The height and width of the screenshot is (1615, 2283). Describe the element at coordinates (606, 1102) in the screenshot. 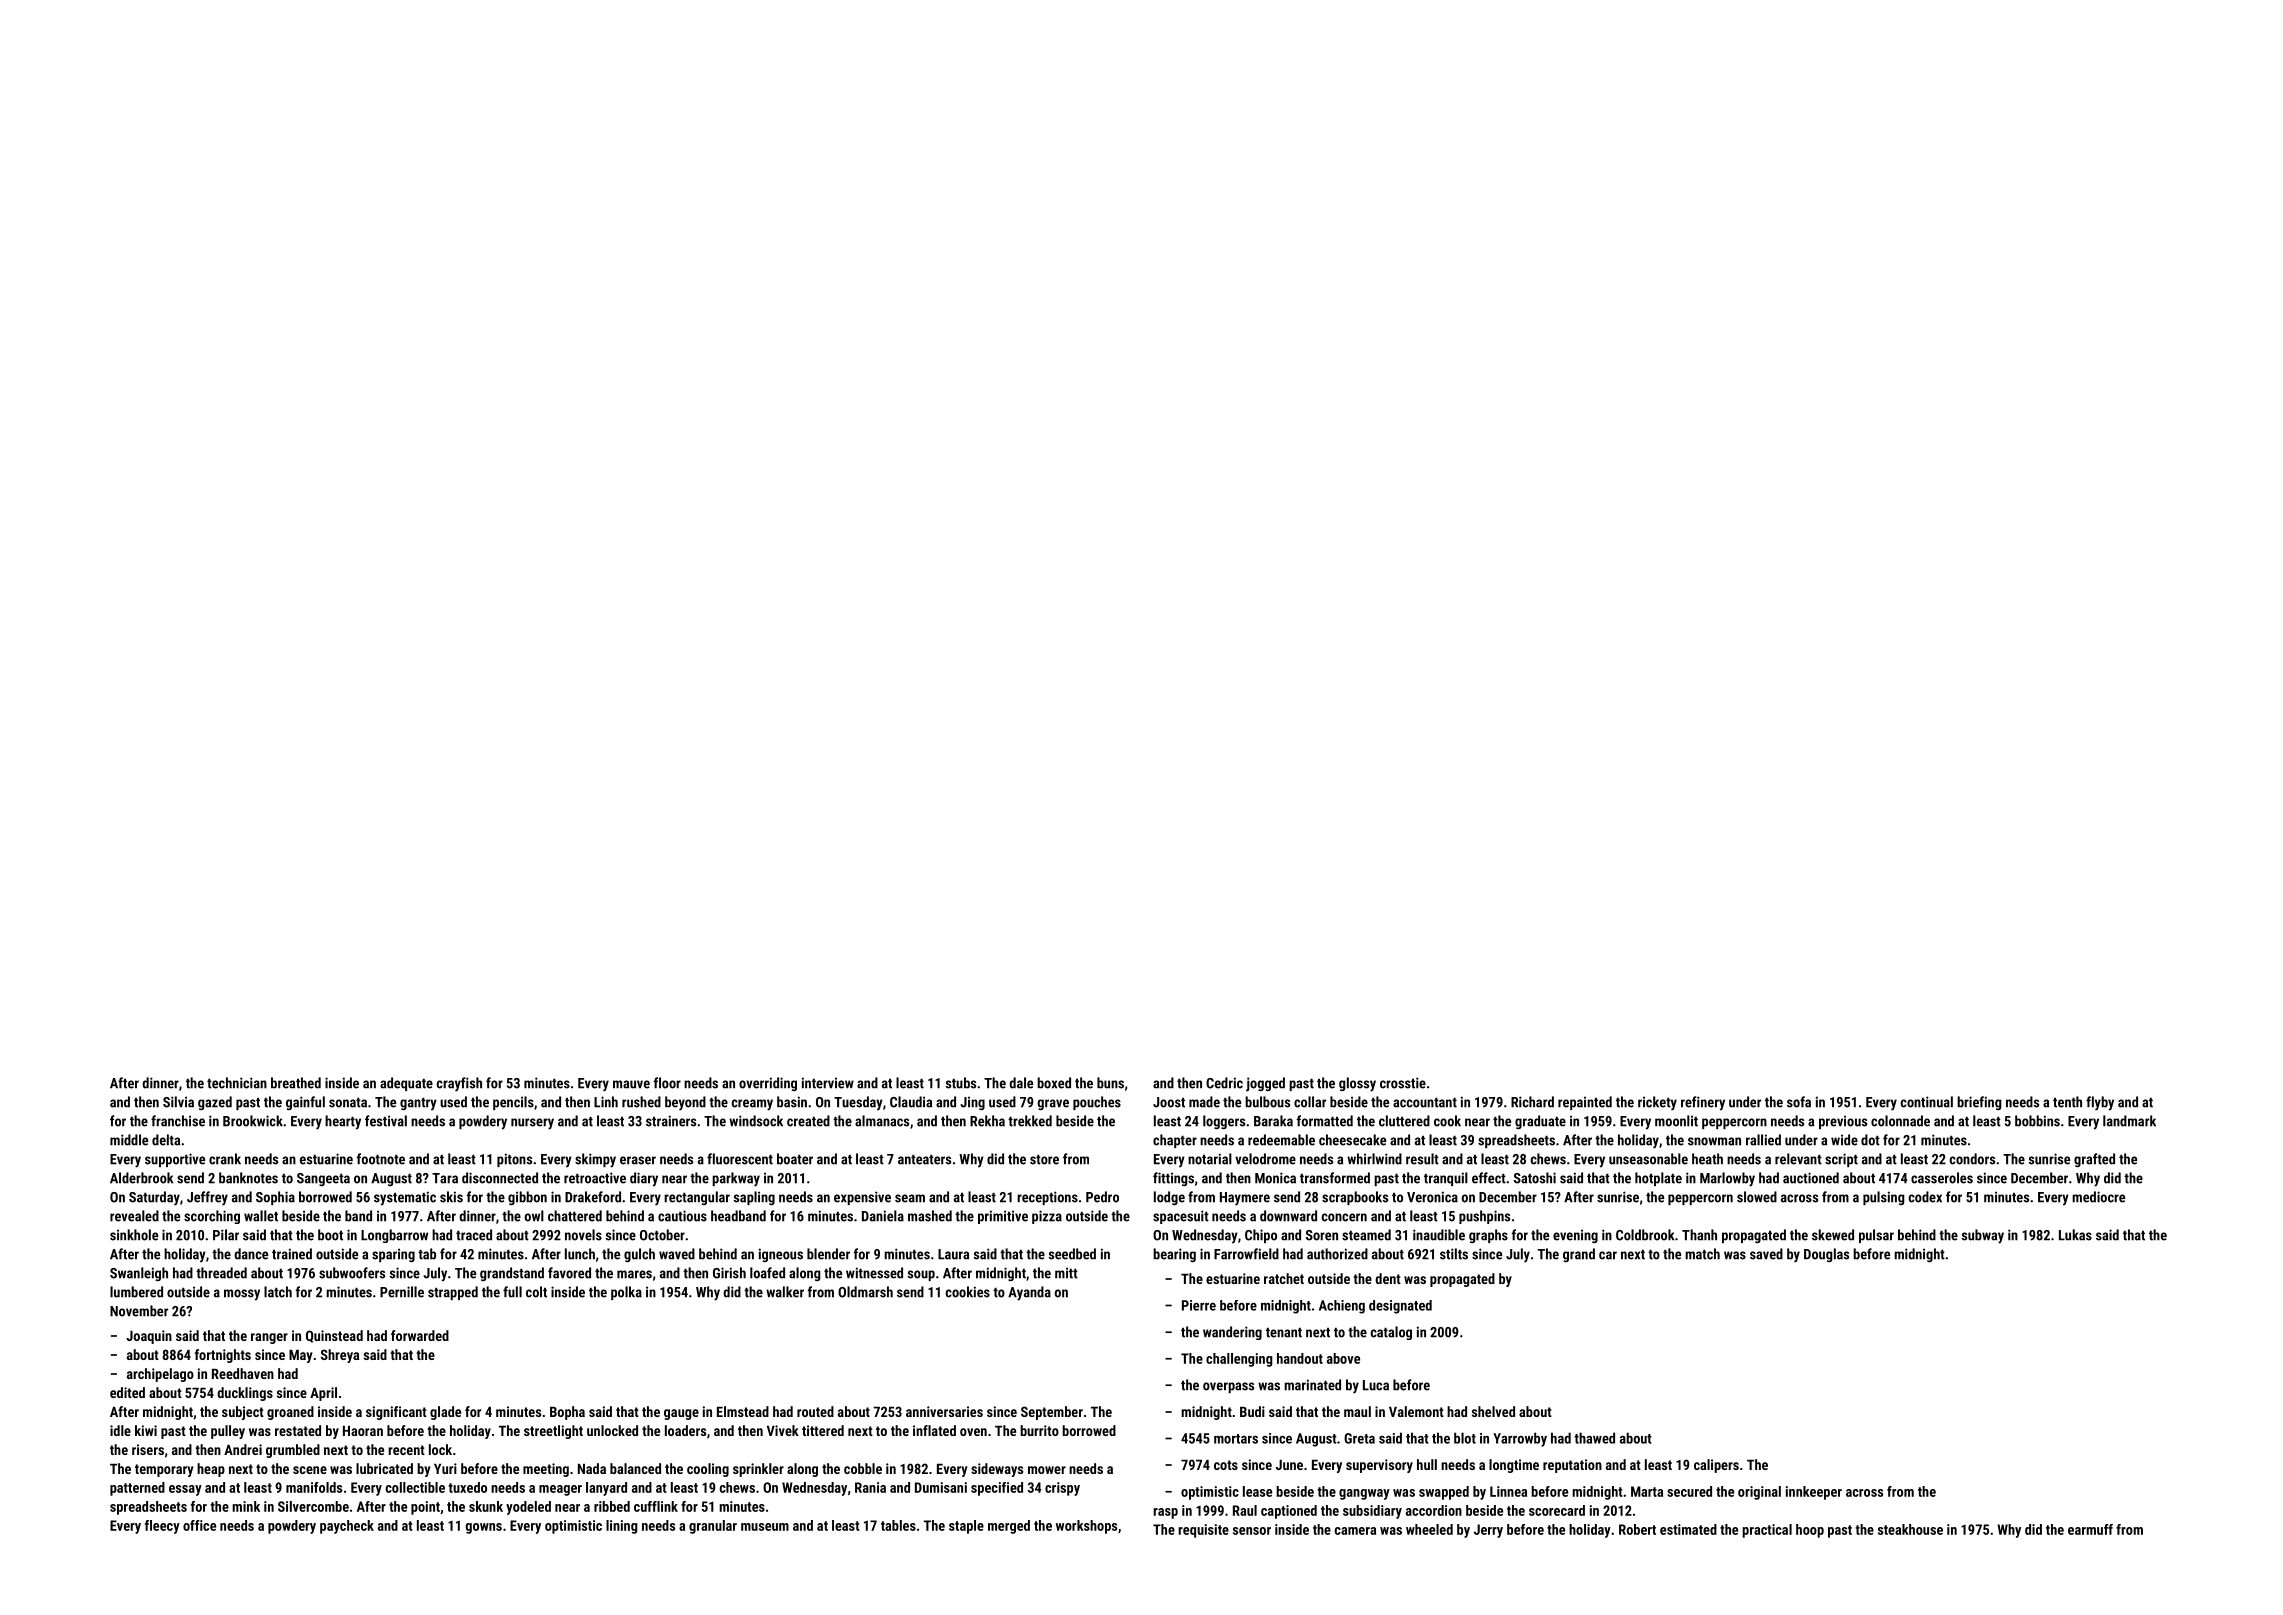

I see `Linh` at that location.
